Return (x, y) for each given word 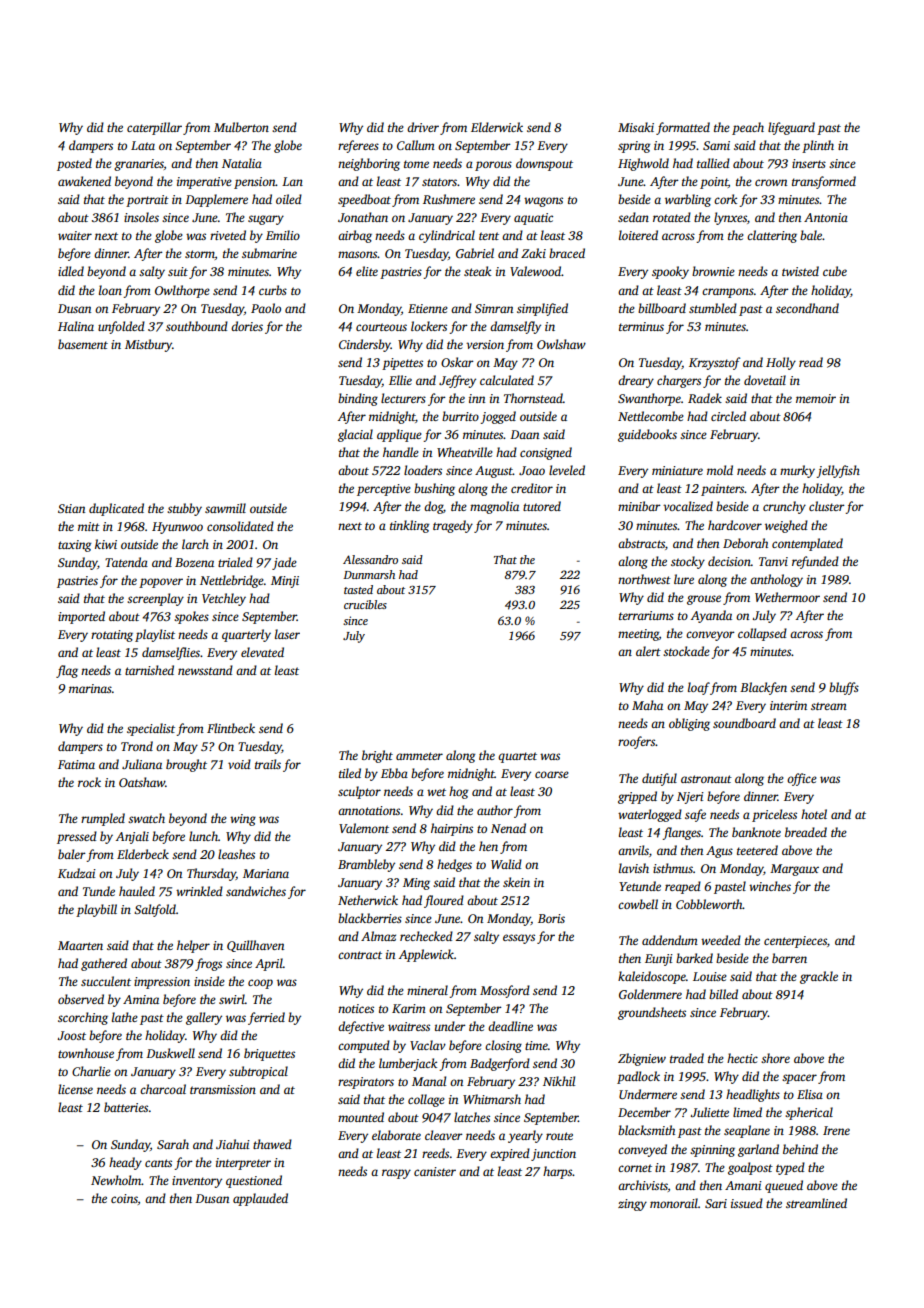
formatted (683, 128)
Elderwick (497, 127)
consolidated (240, 526)
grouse (704, 600)
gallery (204, 1018)
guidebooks (647, 435)
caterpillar (154, 128)
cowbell (638, 904)
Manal (429, 1081)
